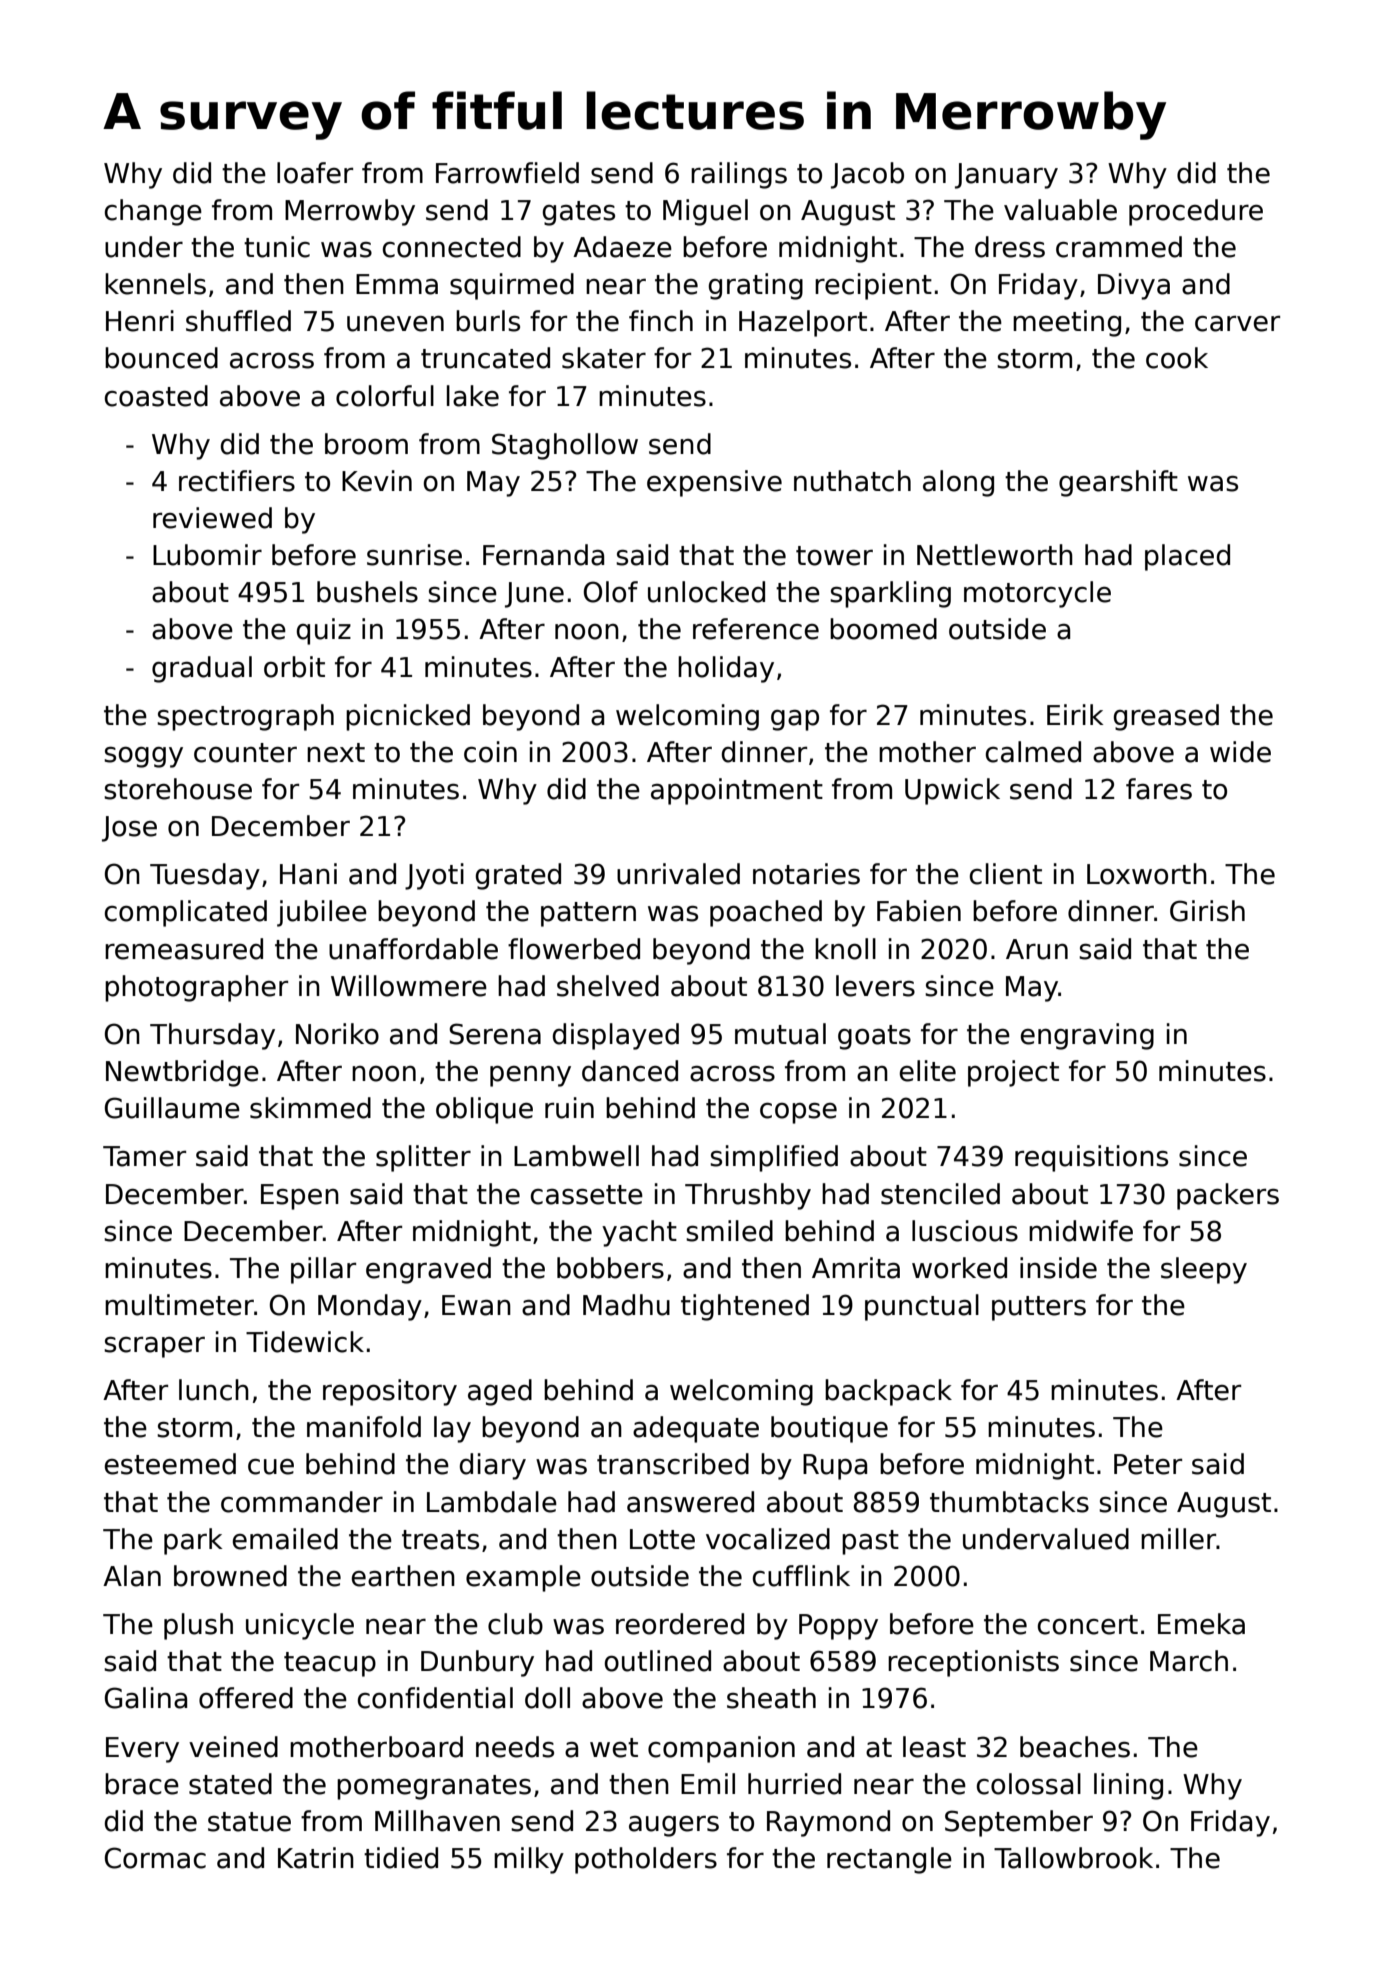 The image size is (1386, 1969). I want to click on Cormac, so click(155, 1858).
